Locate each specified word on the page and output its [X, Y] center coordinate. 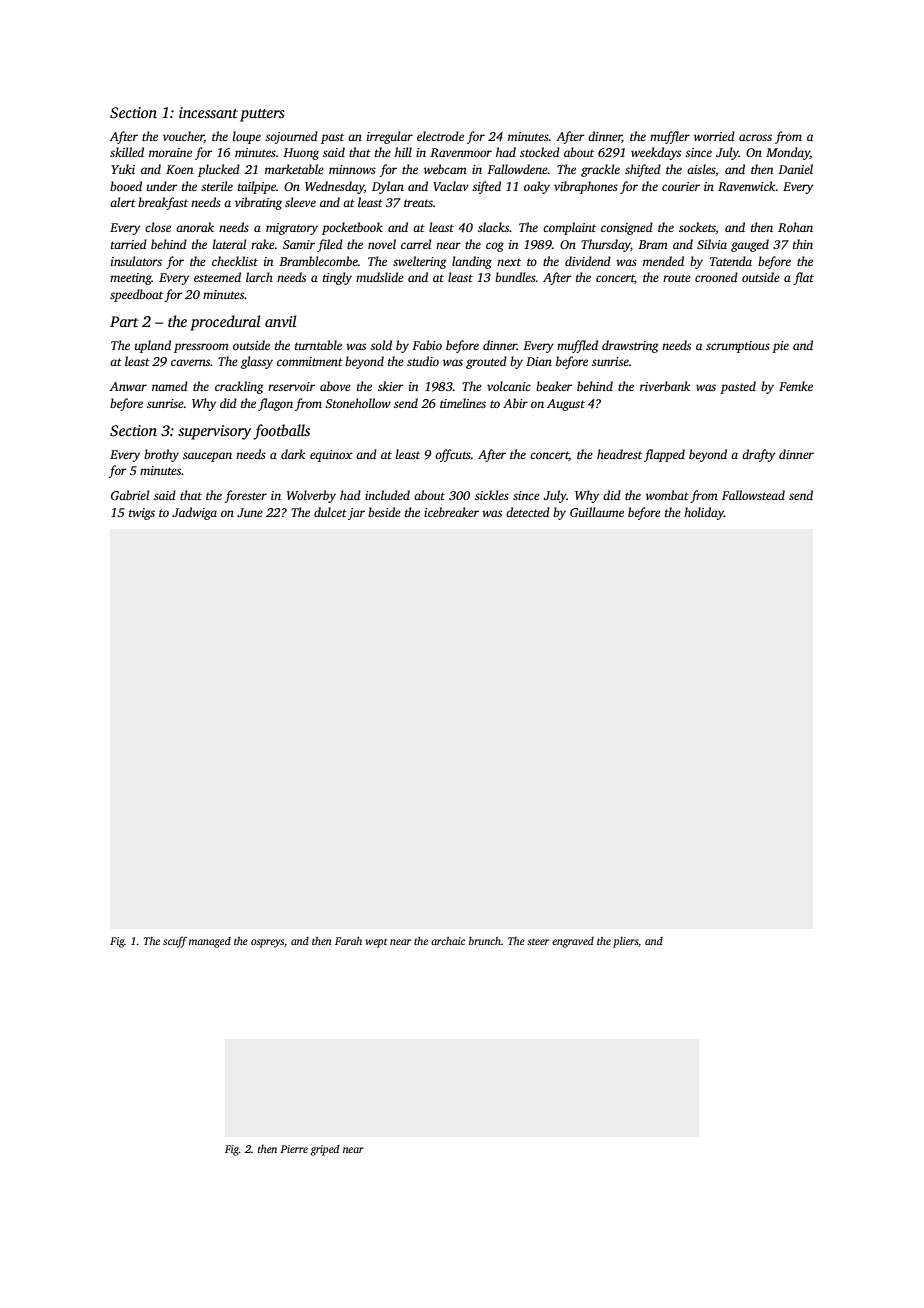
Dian [539, 361]
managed [210, 942]
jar [356, 514]
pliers [625, 942]
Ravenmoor [461, 152]
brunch [485, 941]
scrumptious [738, 347]
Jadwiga [194, 513]
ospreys [267, 943]
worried [714, 136]
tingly [337, 278]
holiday [704, 513]
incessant [208, 112]
